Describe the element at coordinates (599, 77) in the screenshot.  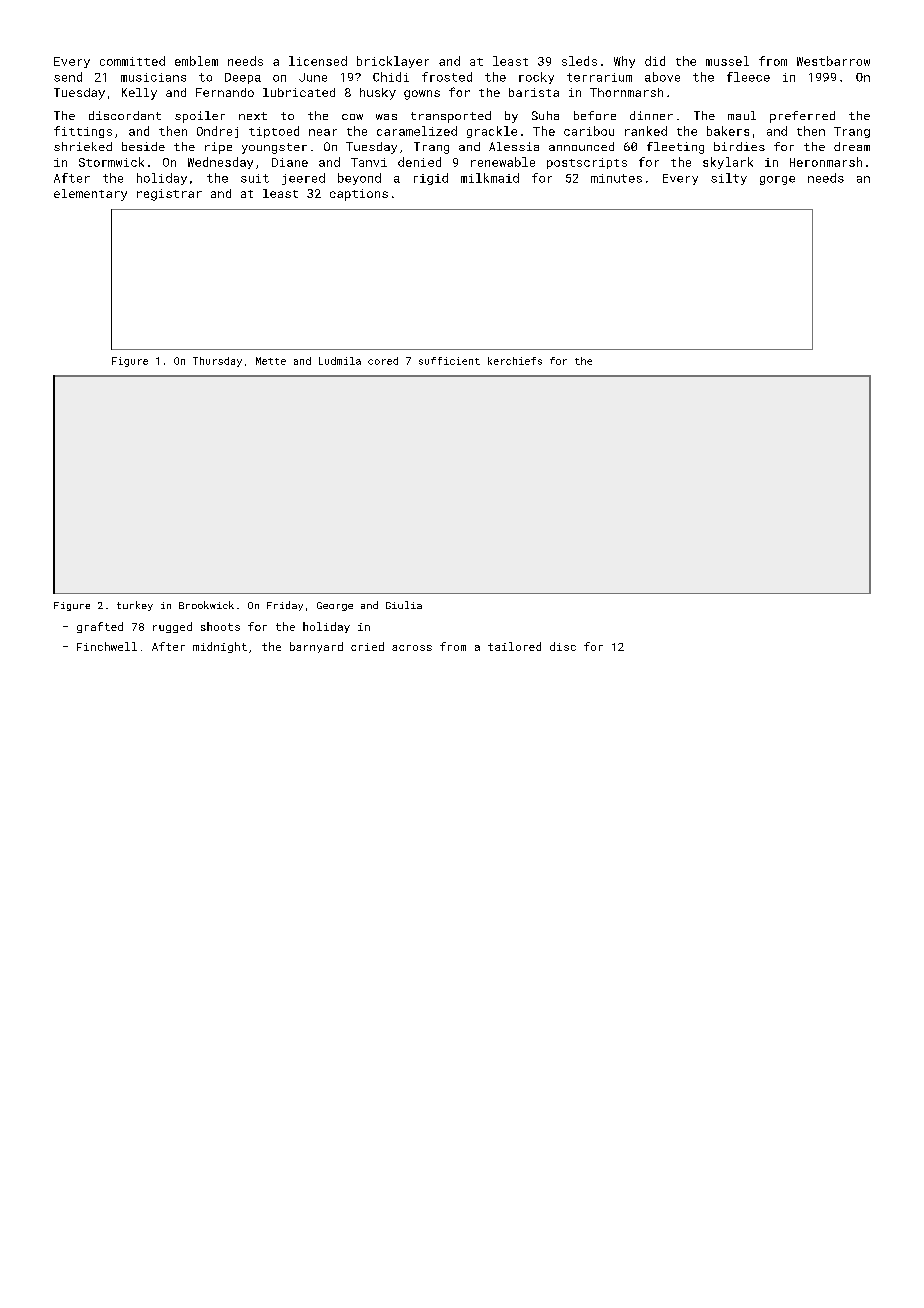
I see `terrarium` at that location.
